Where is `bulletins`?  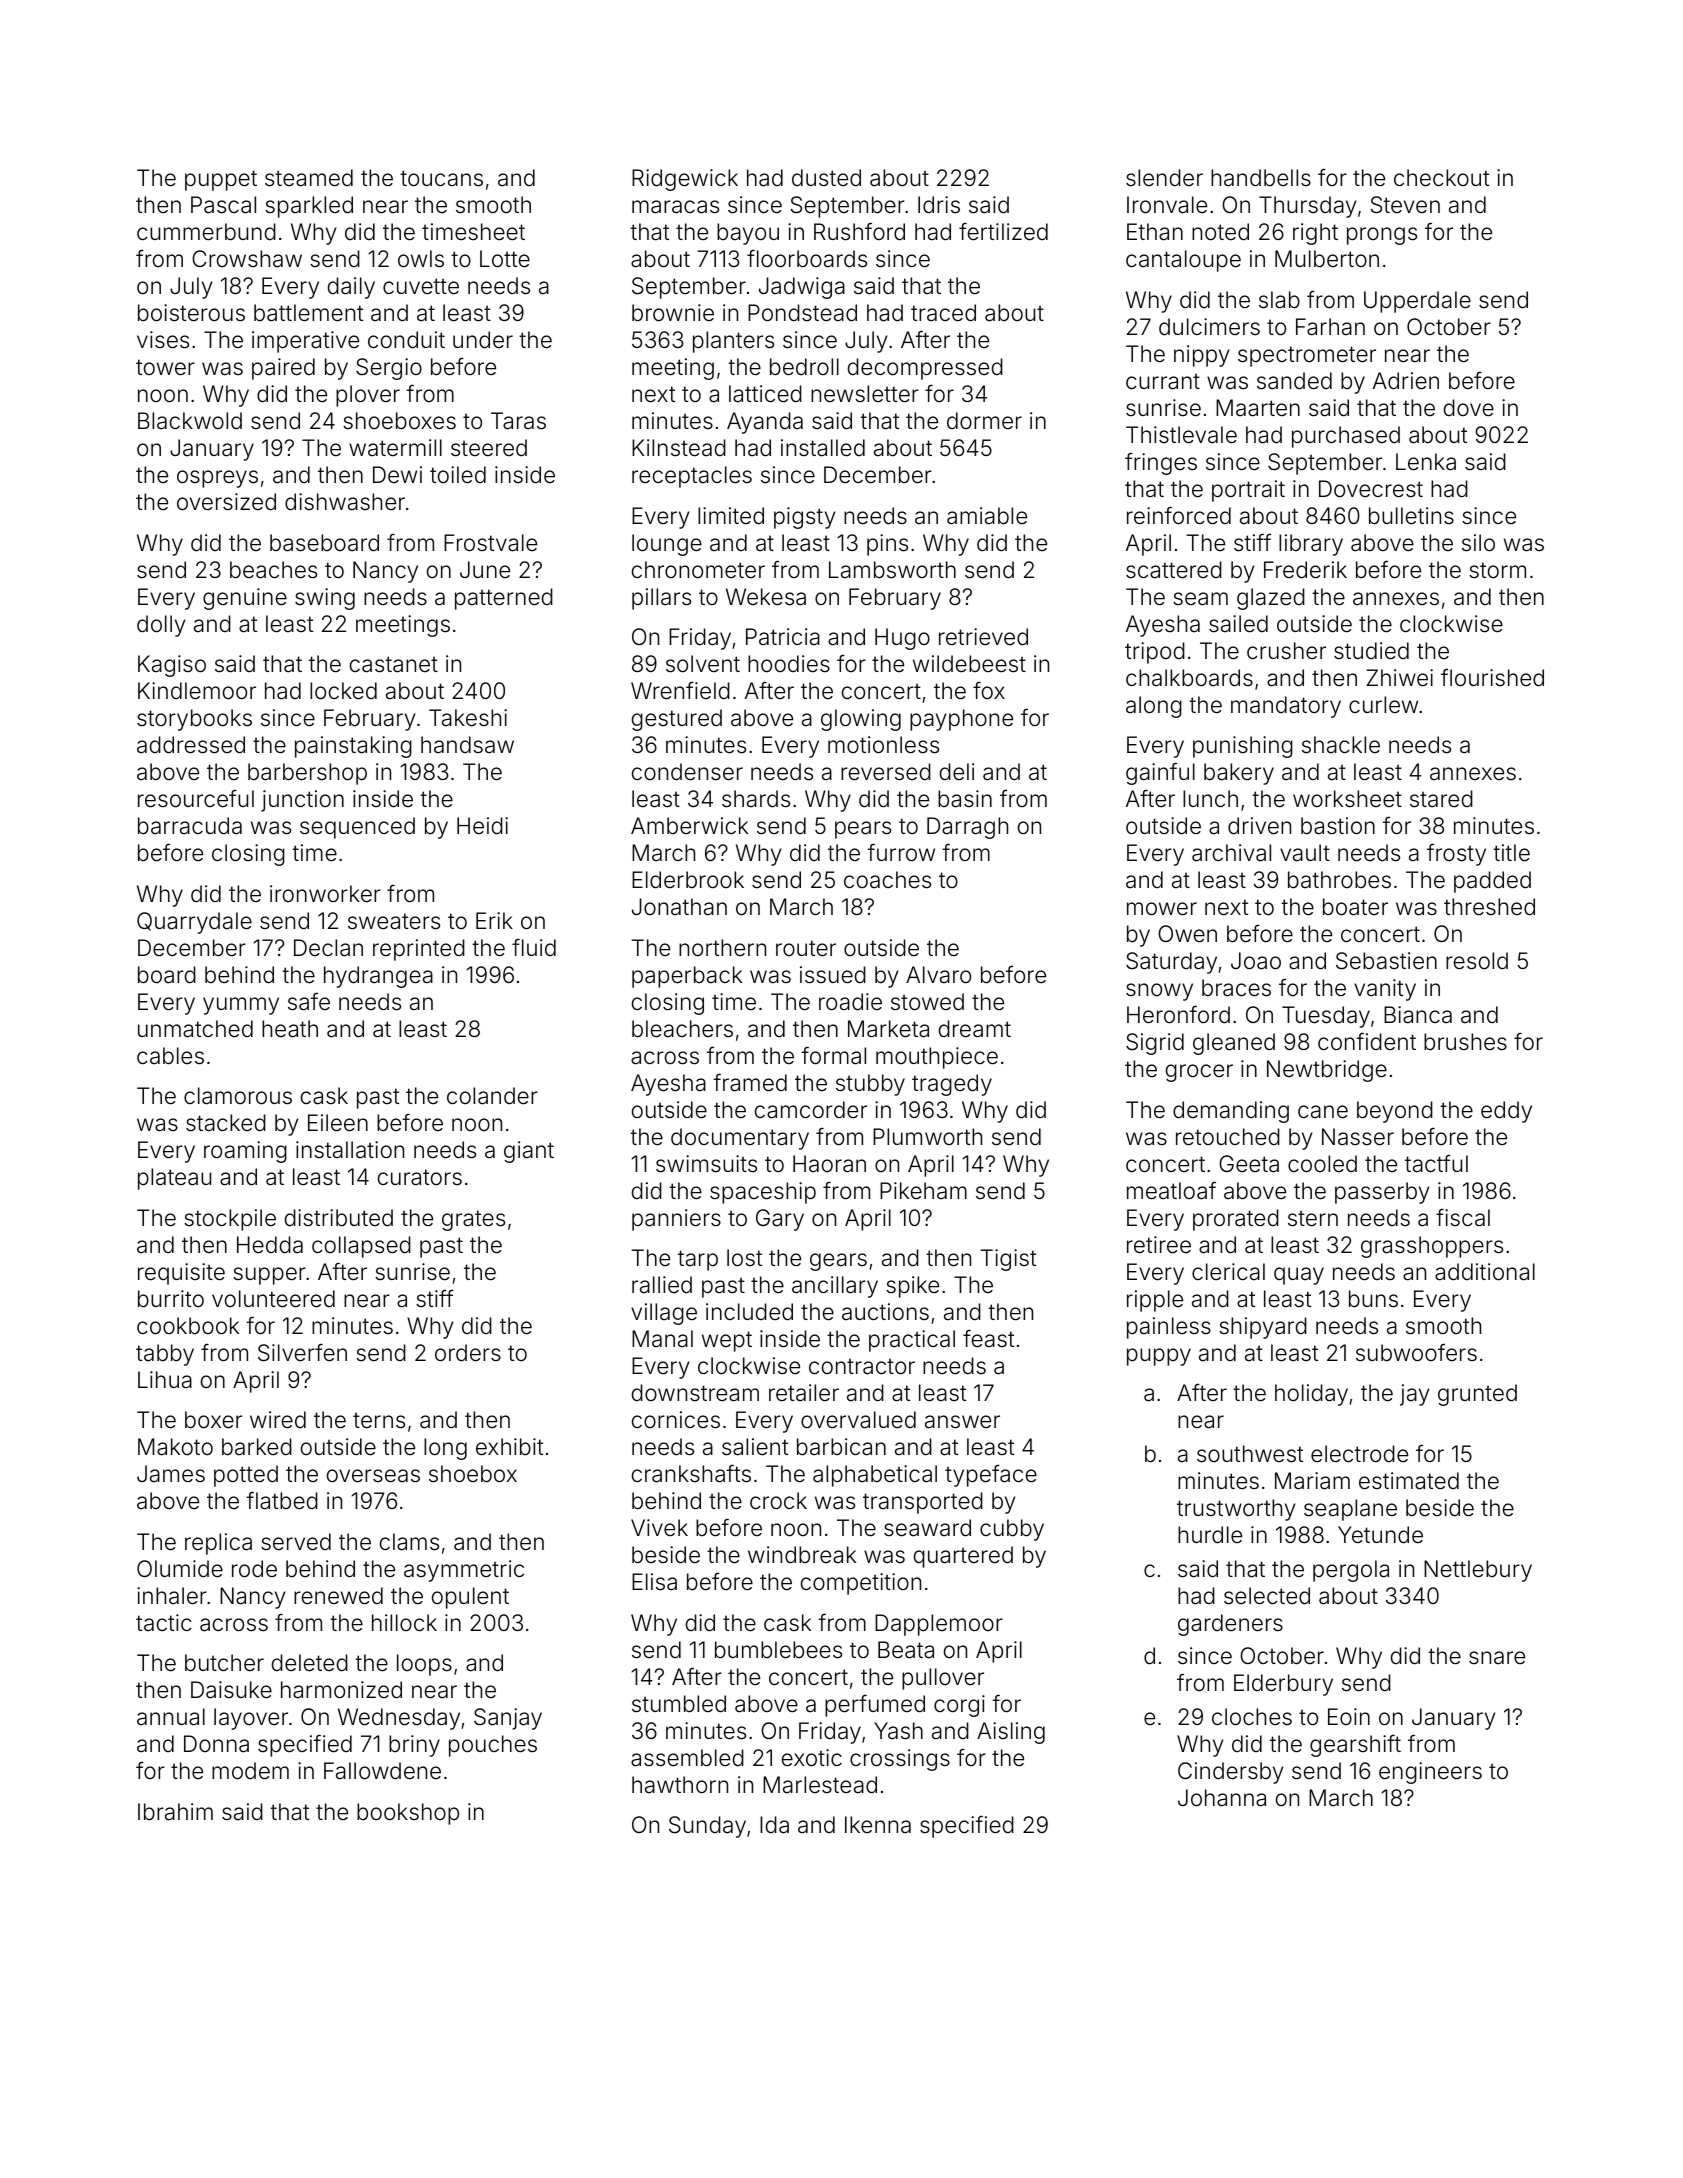
bulletins is located at coordinates (1411, 516).
